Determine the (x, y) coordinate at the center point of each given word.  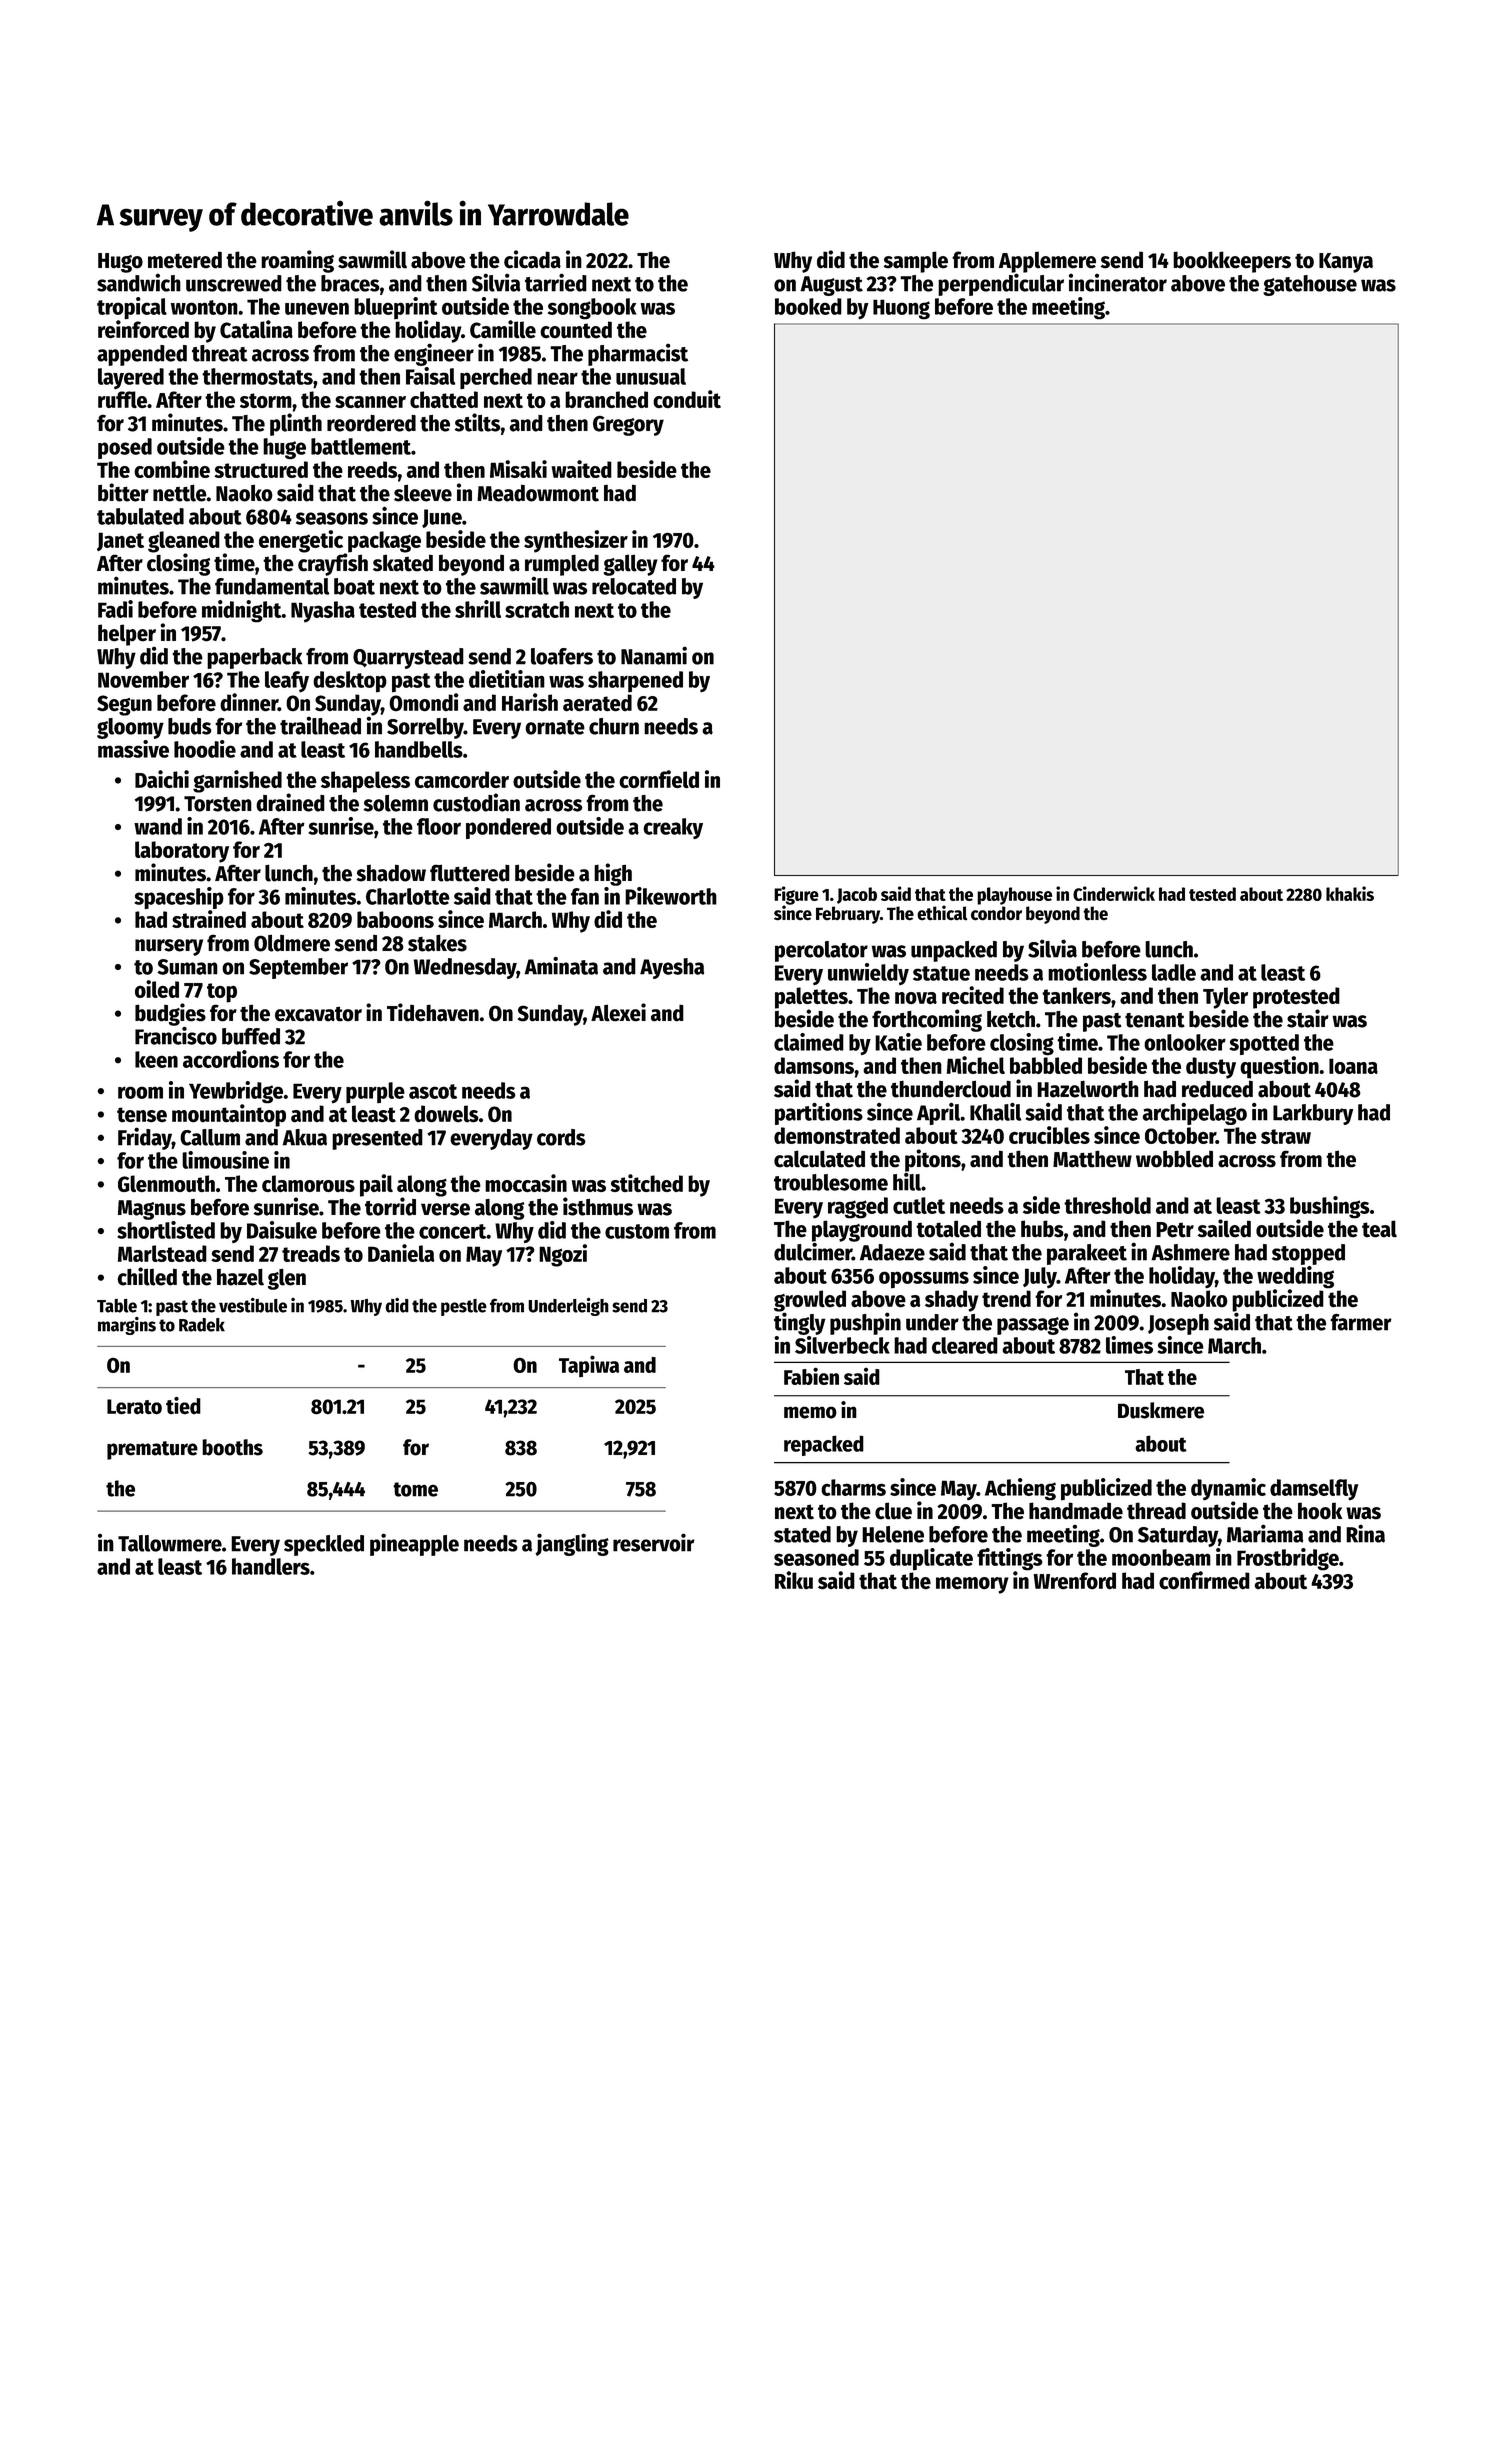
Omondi (424, 702)
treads (311, 1253)
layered (131, 378)
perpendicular (1001, 284)
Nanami (654, 655)
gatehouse (1310, 285)
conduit (687, 399)
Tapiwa (589, 1366)
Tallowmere (170, 1543)
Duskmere (1161, 1410)
